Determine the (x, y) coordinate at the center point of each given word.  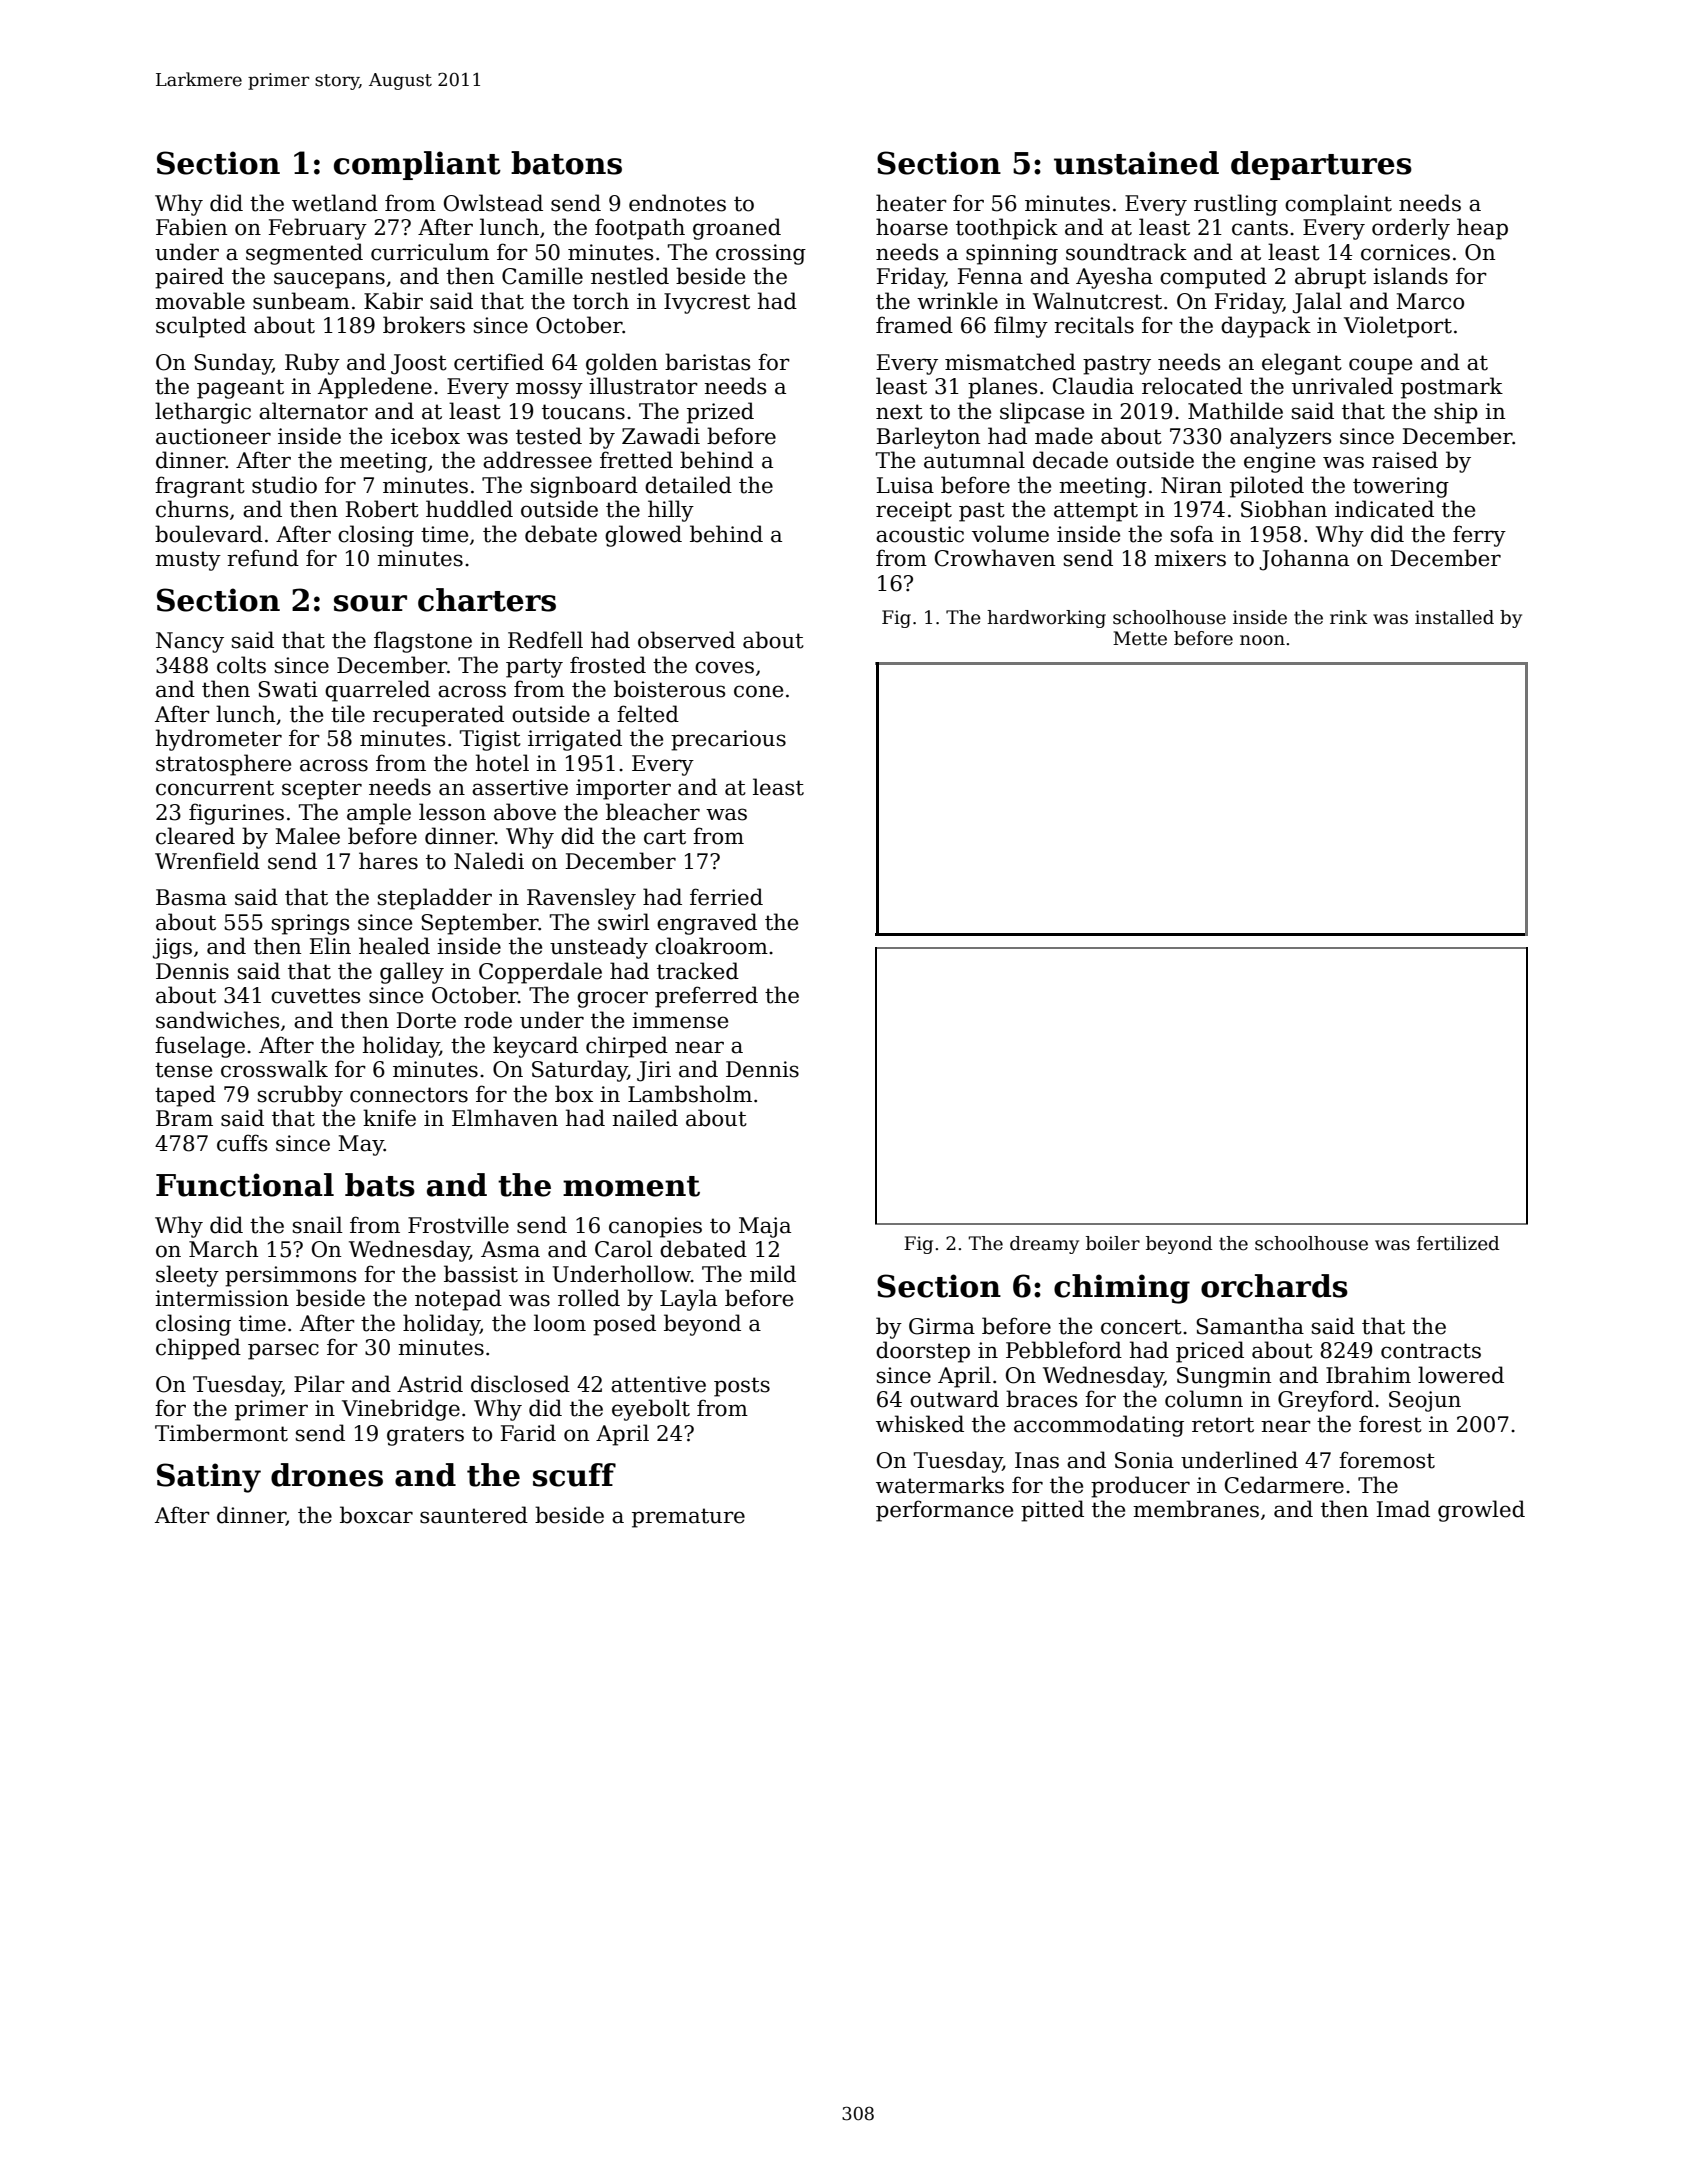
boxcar (376, 1515)
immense (680, 1020)
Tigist (490, 740)
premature (688, 1518)
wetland (335, 203)
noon (1262, 640)
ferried (726, 897)
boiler (1113, 1243)
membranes (1196, 1509)
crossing (761, 254)
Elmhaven (505, 1118)
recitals (1094, 325)
